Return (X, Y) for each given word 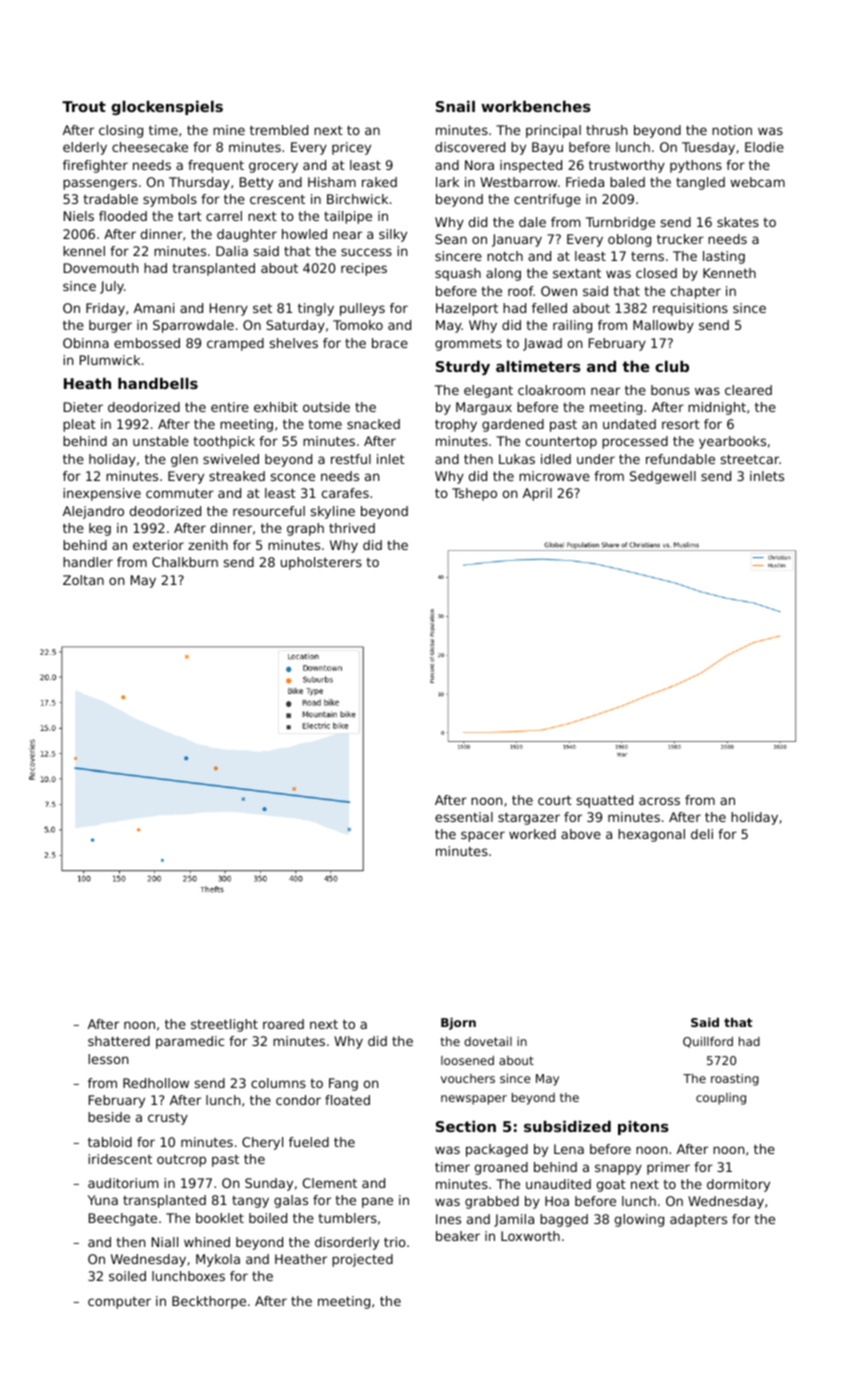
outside (326, 407)
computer (119, 1303)
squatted (605, 801)
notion (732, 130)
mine (229, 130)
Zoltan (83, 580)
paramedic (190, 1042)
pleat (79, 425)
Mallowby (663, 326)
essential (464, 817)
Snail (455, 106)
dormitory (738, 1185)
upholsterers (321, 563)
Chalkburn (185, 562)
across (659, 801)
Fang (343, 1084)
